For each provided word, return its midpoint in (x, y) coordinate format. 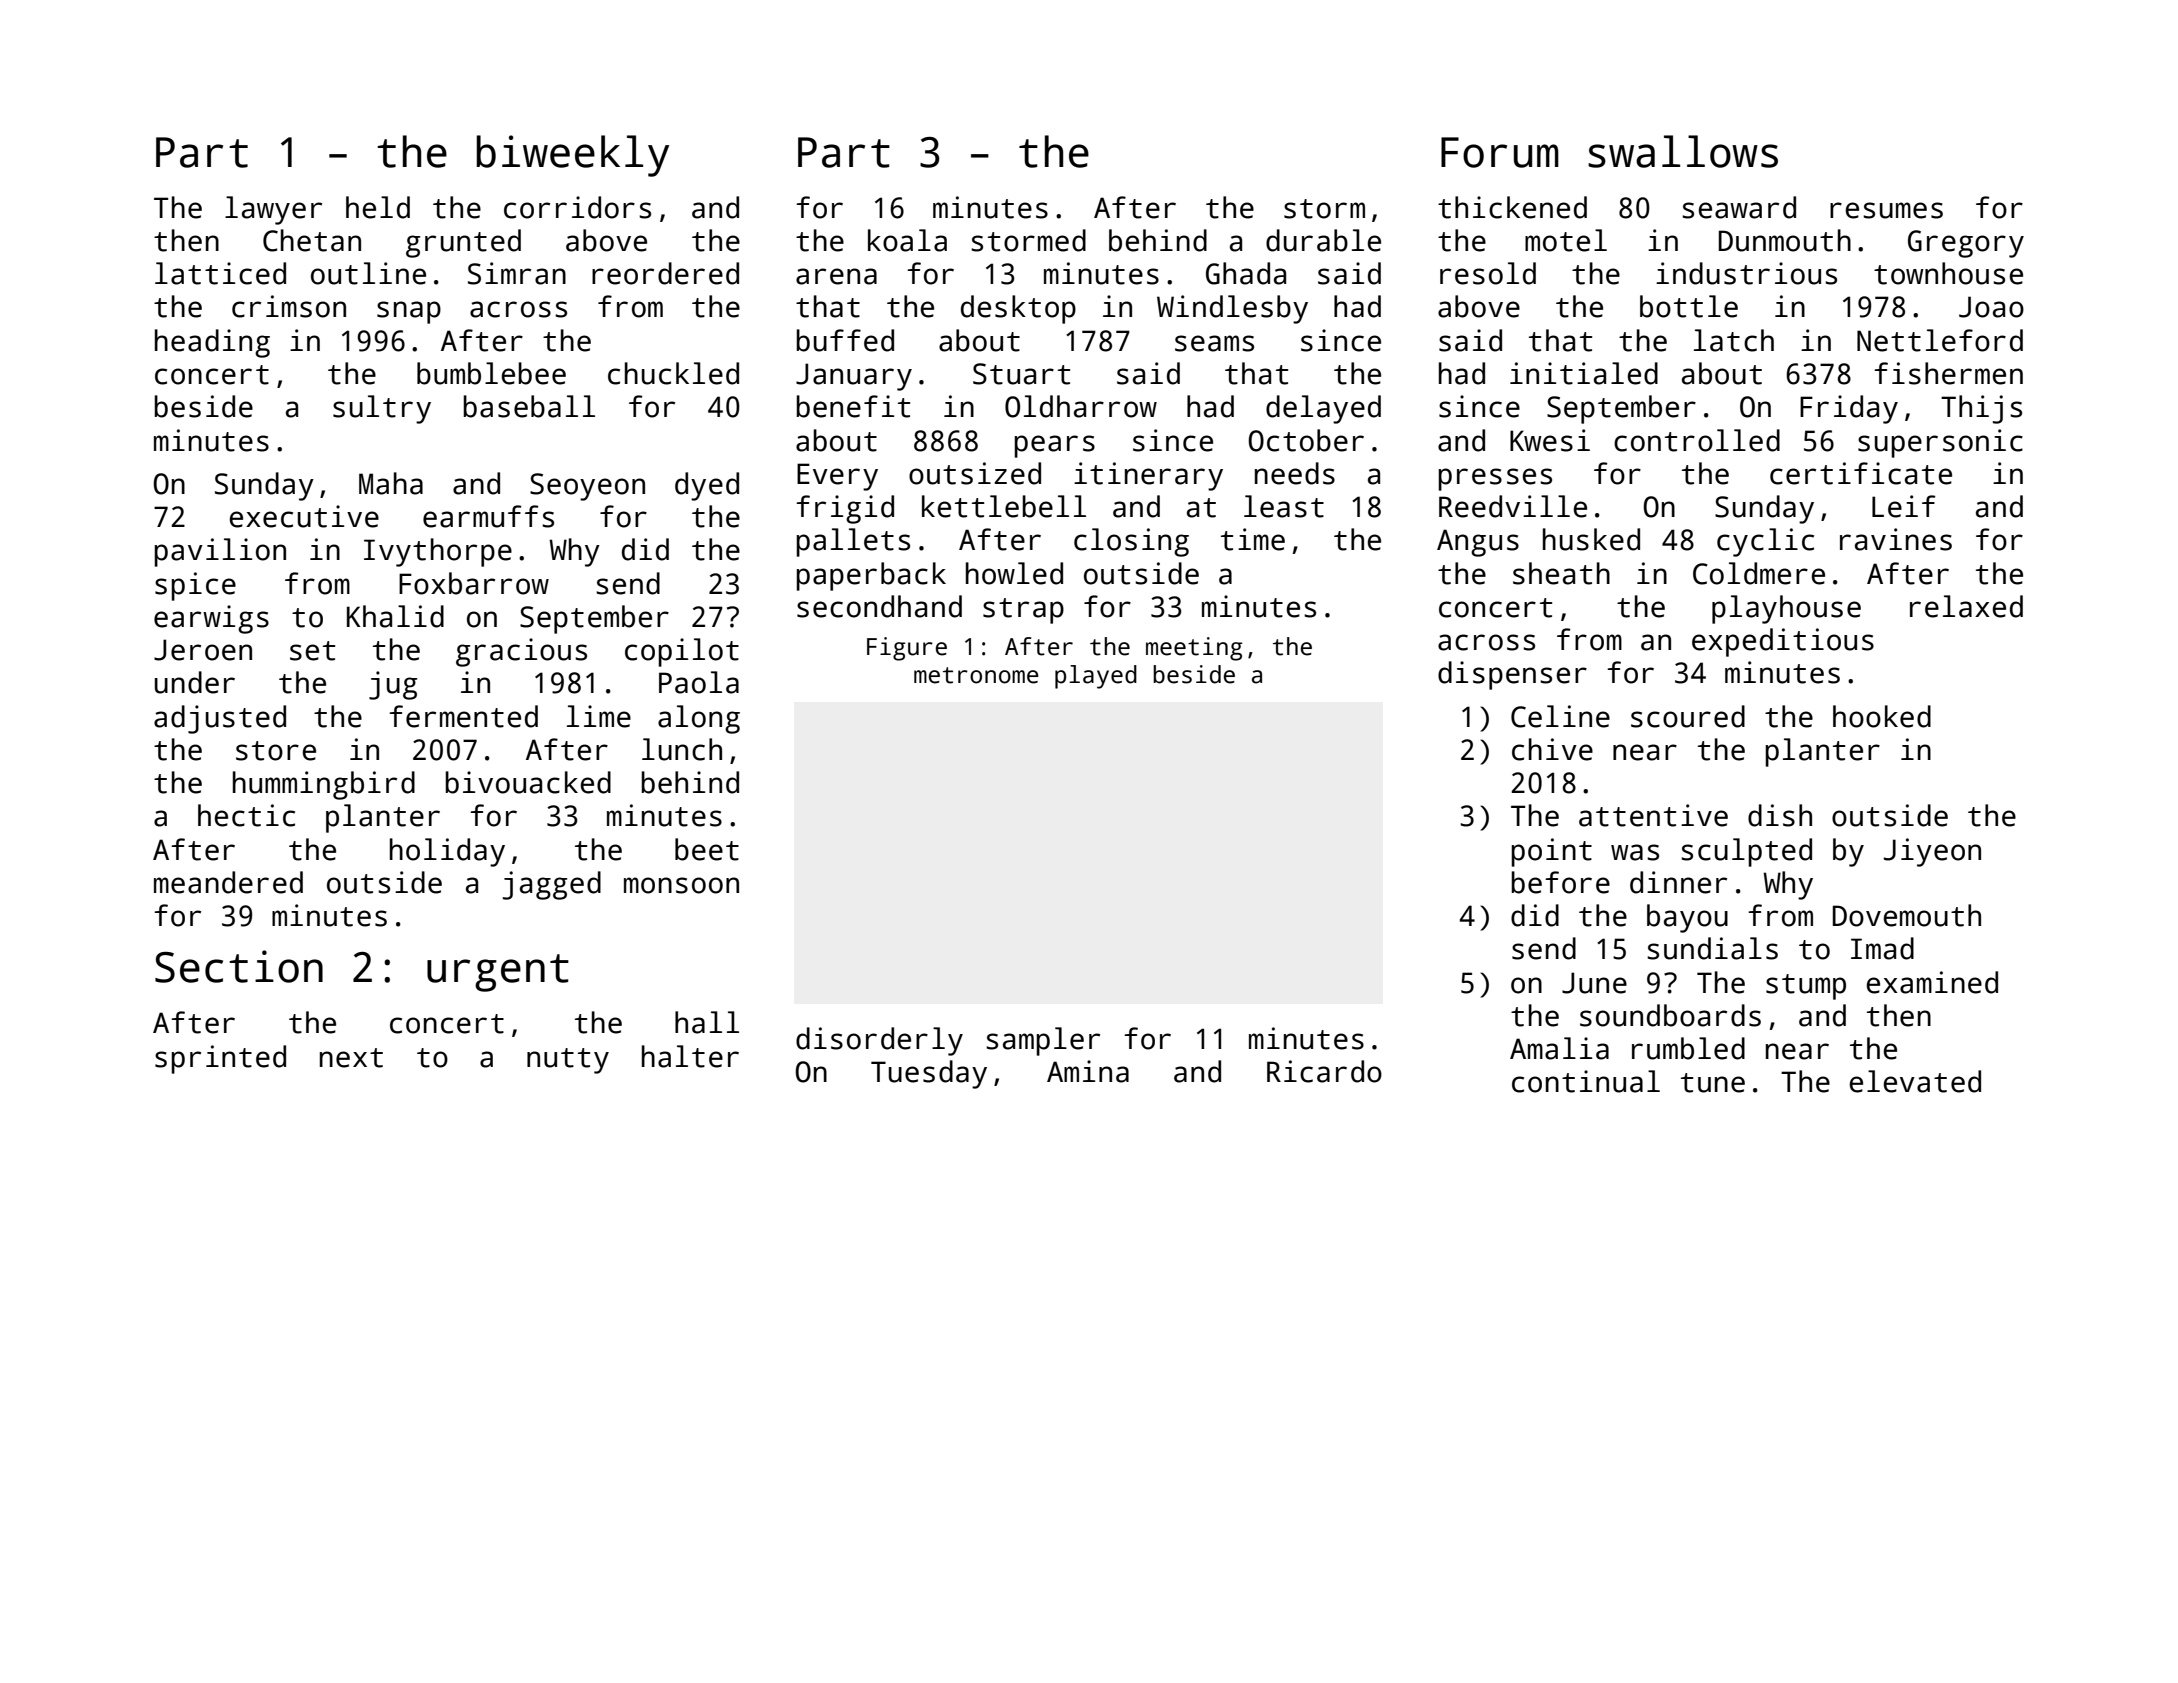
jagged (552, 885)
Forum (1500, 152)
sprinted (220, 1059)
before (1560, 882)
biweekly (572, 156)
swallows (1683, 151)
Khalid (395, 616)
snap (409, 312)
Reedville (1513, 506)
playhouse (1786, 609)
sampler (1043, 1041)
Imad (1882, 948)
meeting (1194, 649)
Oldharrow (1081, 406)
